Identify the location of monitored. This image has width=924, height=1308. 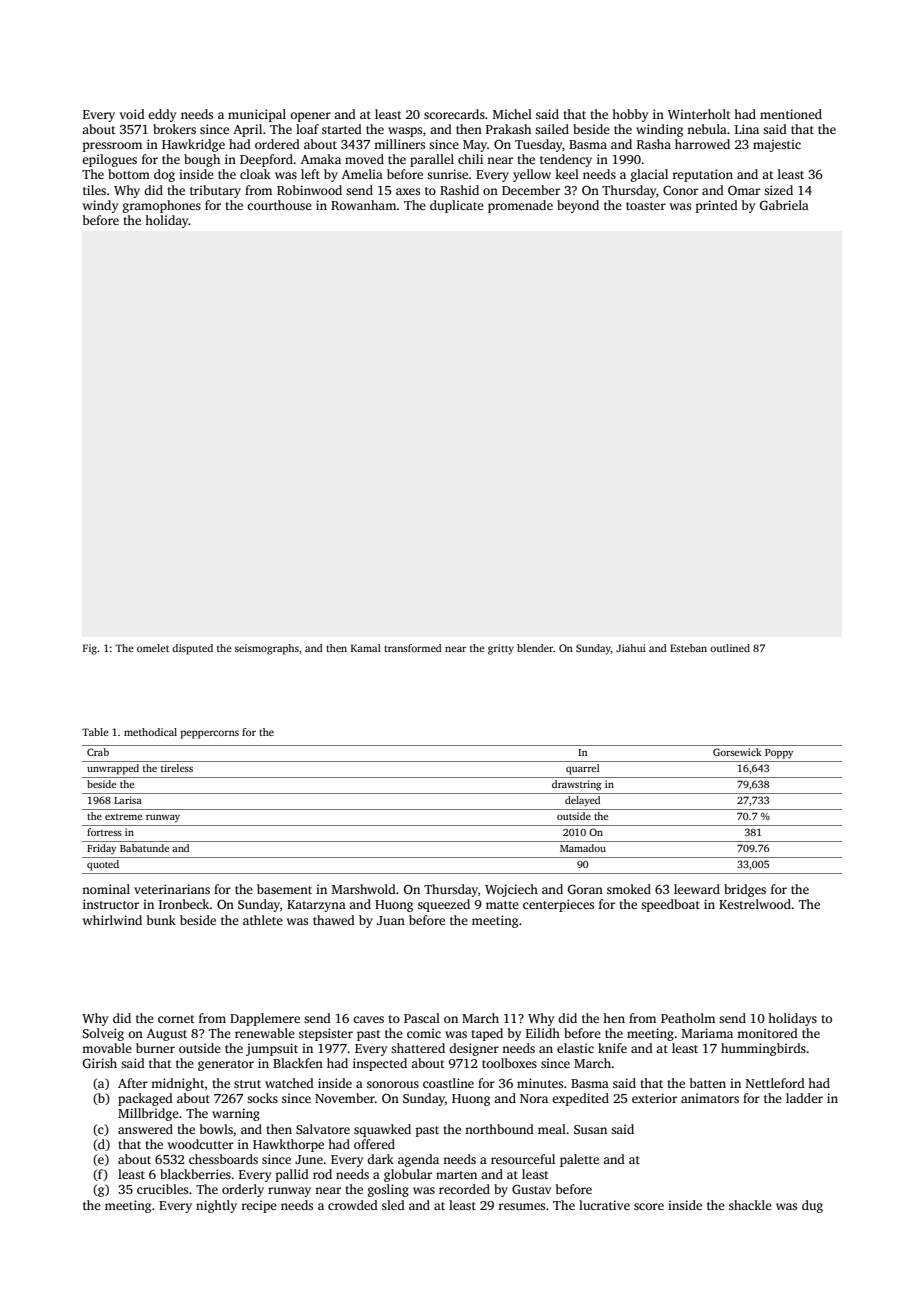
(767, 1033).
